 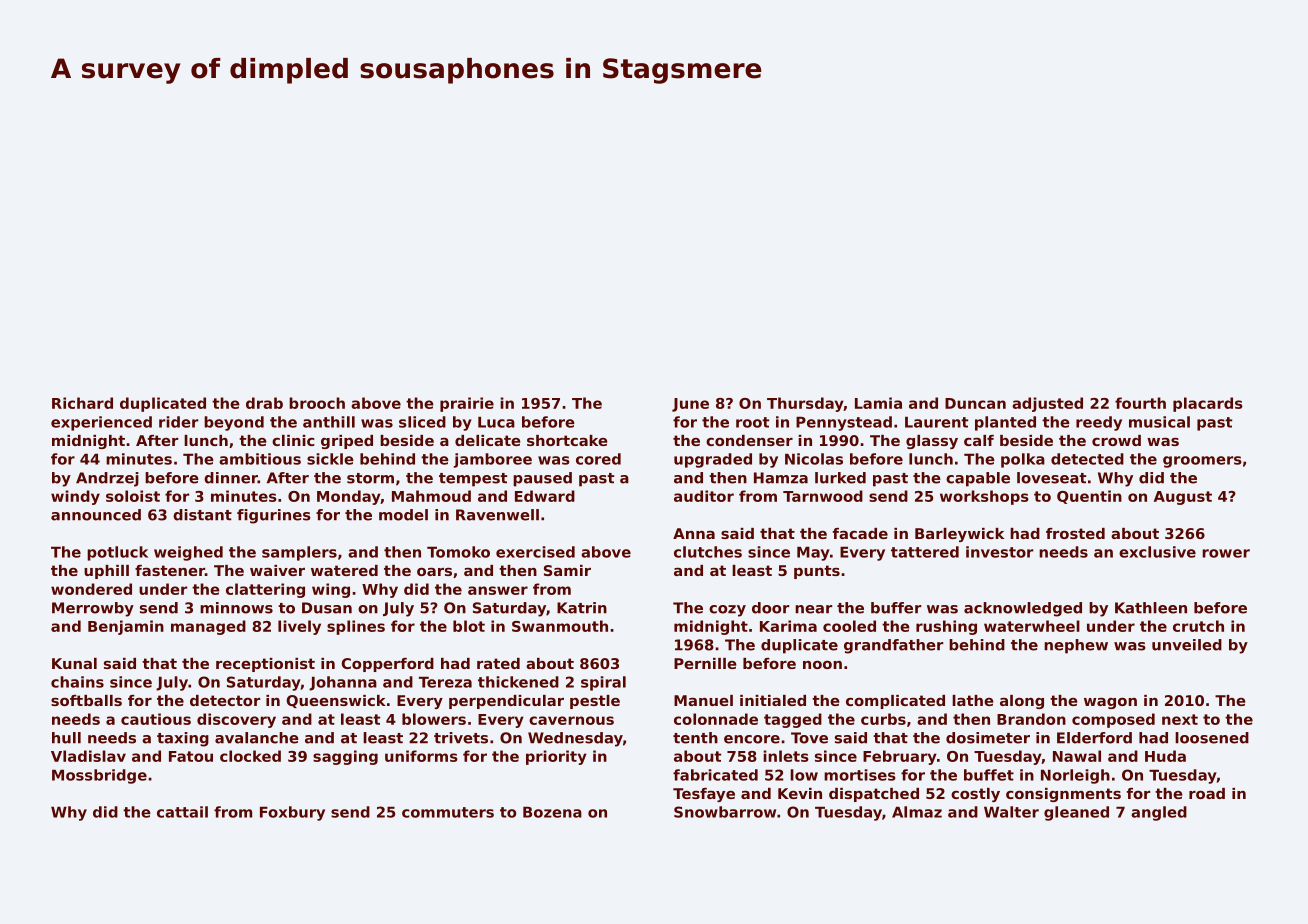 What do you see at coordinates (74, 663) in the screenshot?
I see `Kunal` at bounding box center [74, 663].
